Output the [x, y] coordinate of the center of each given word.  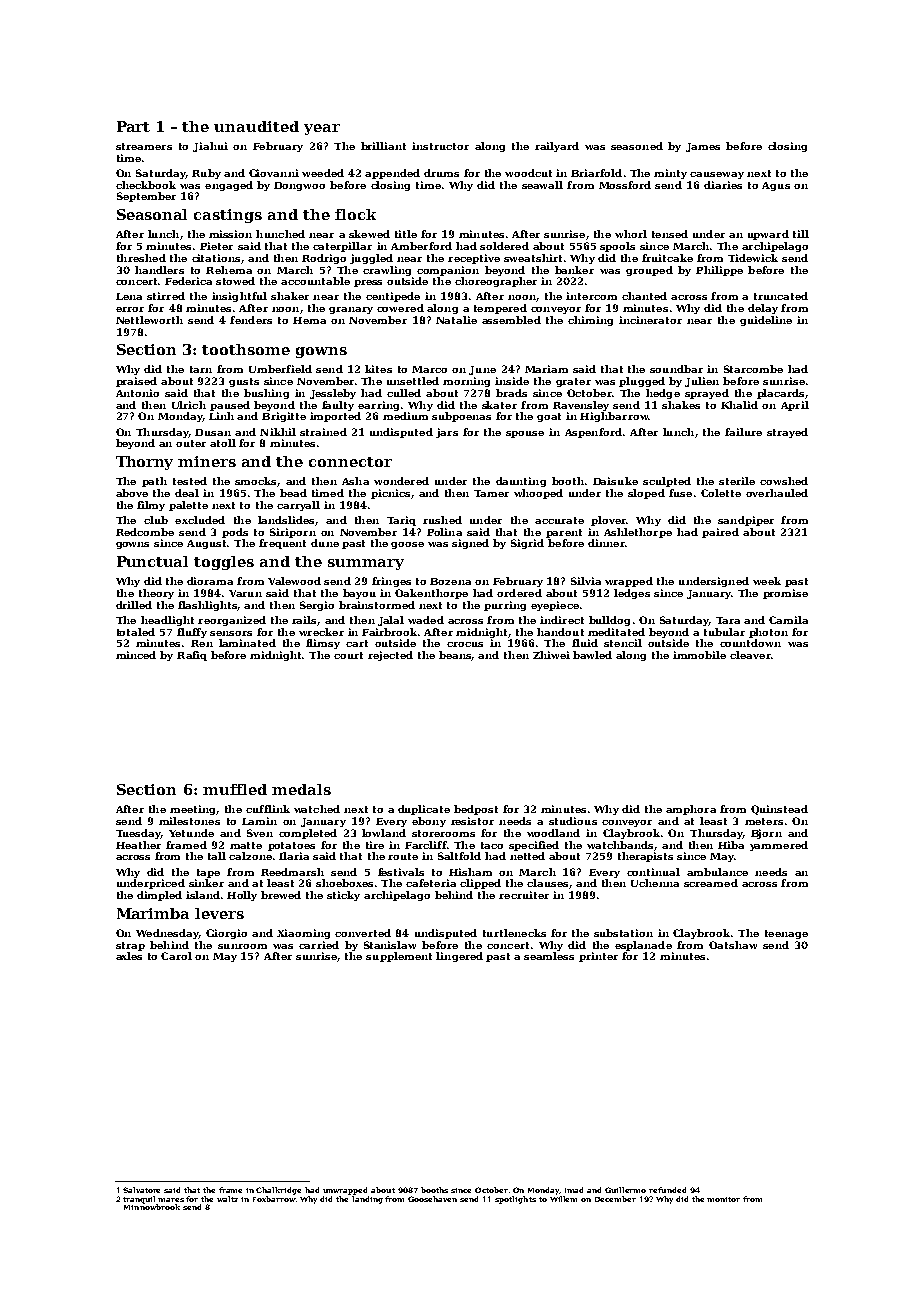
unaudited [256, 126]
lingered [459, 957]
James [703, 147]
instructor [440, 146]
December [615, 1199]
